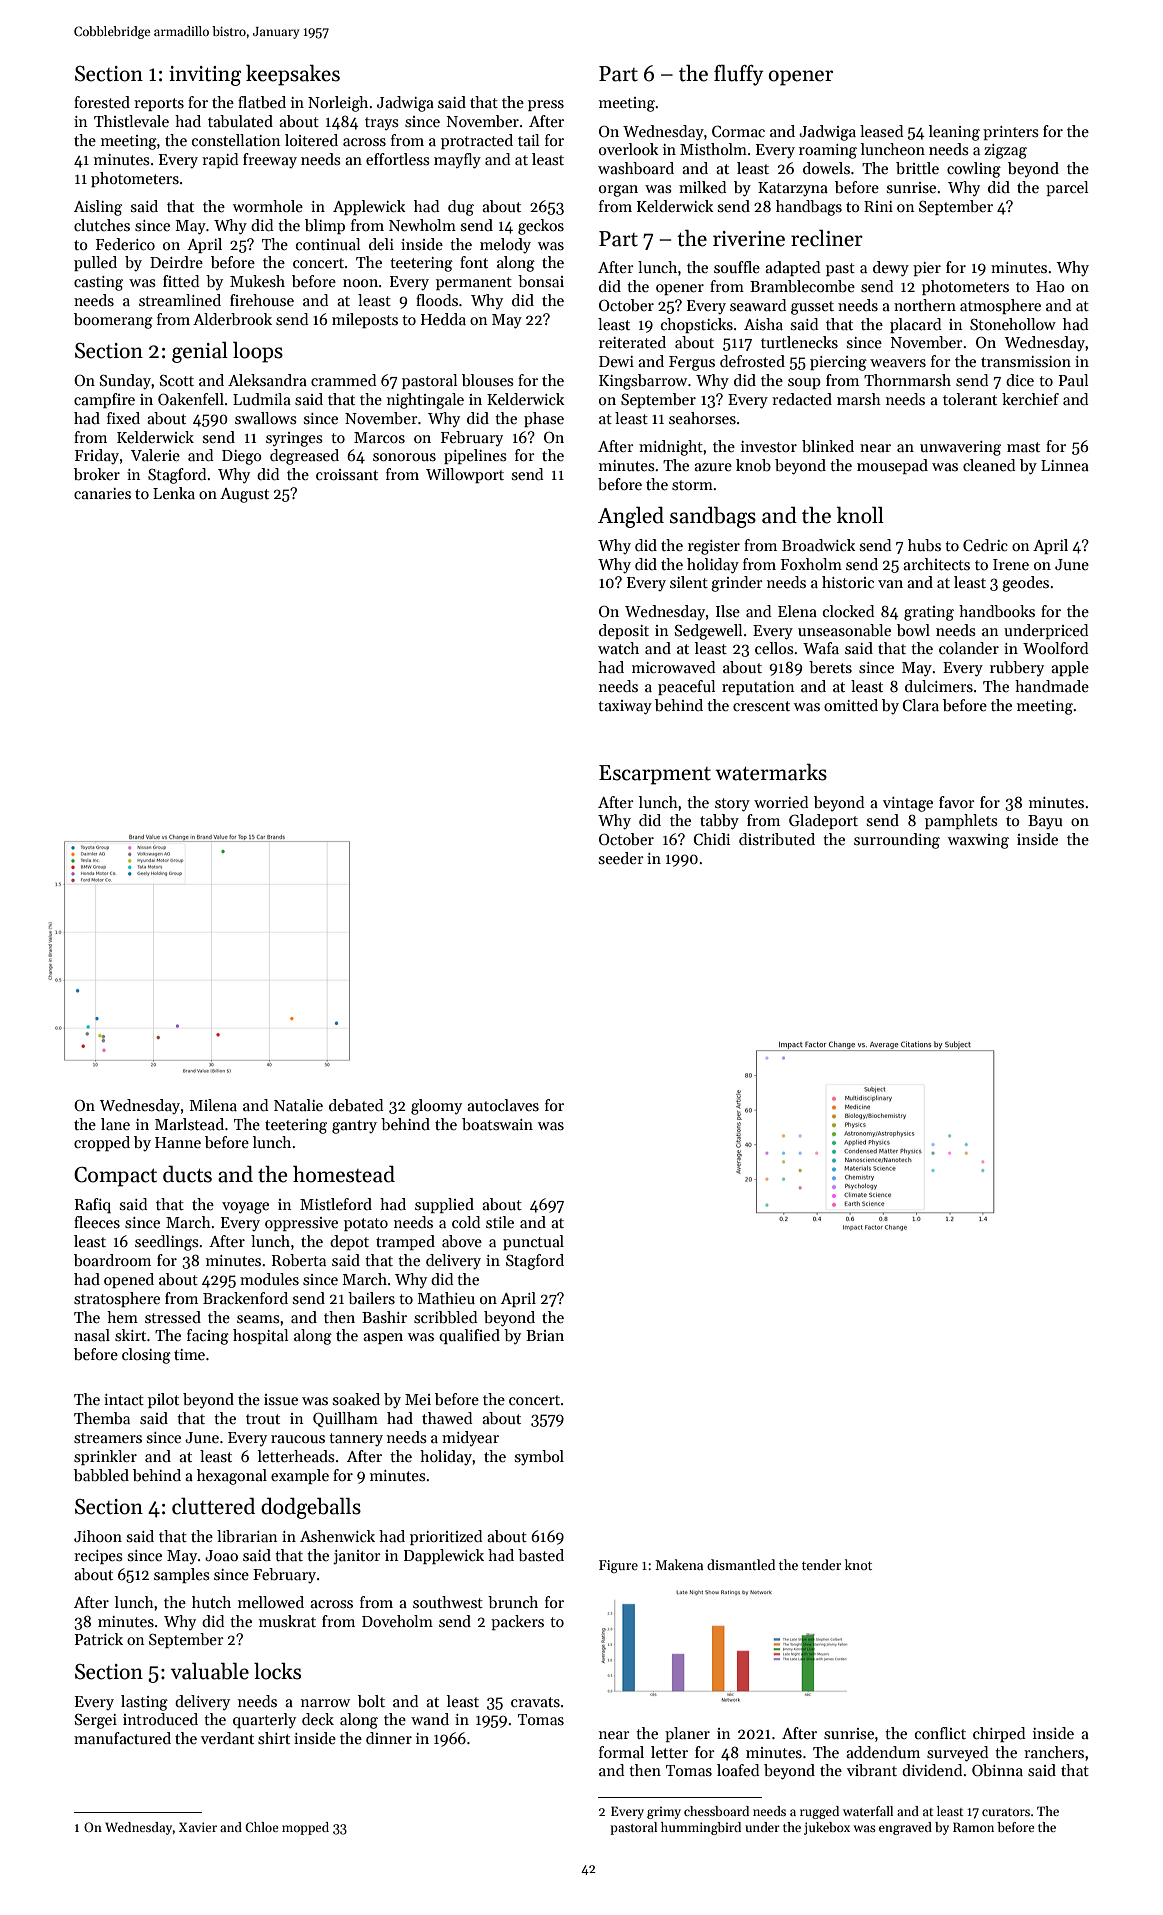  What do you see at coordinates (1025, 584) in the screenshot?
I see `geodes` at bounding box center [1025, 584].
